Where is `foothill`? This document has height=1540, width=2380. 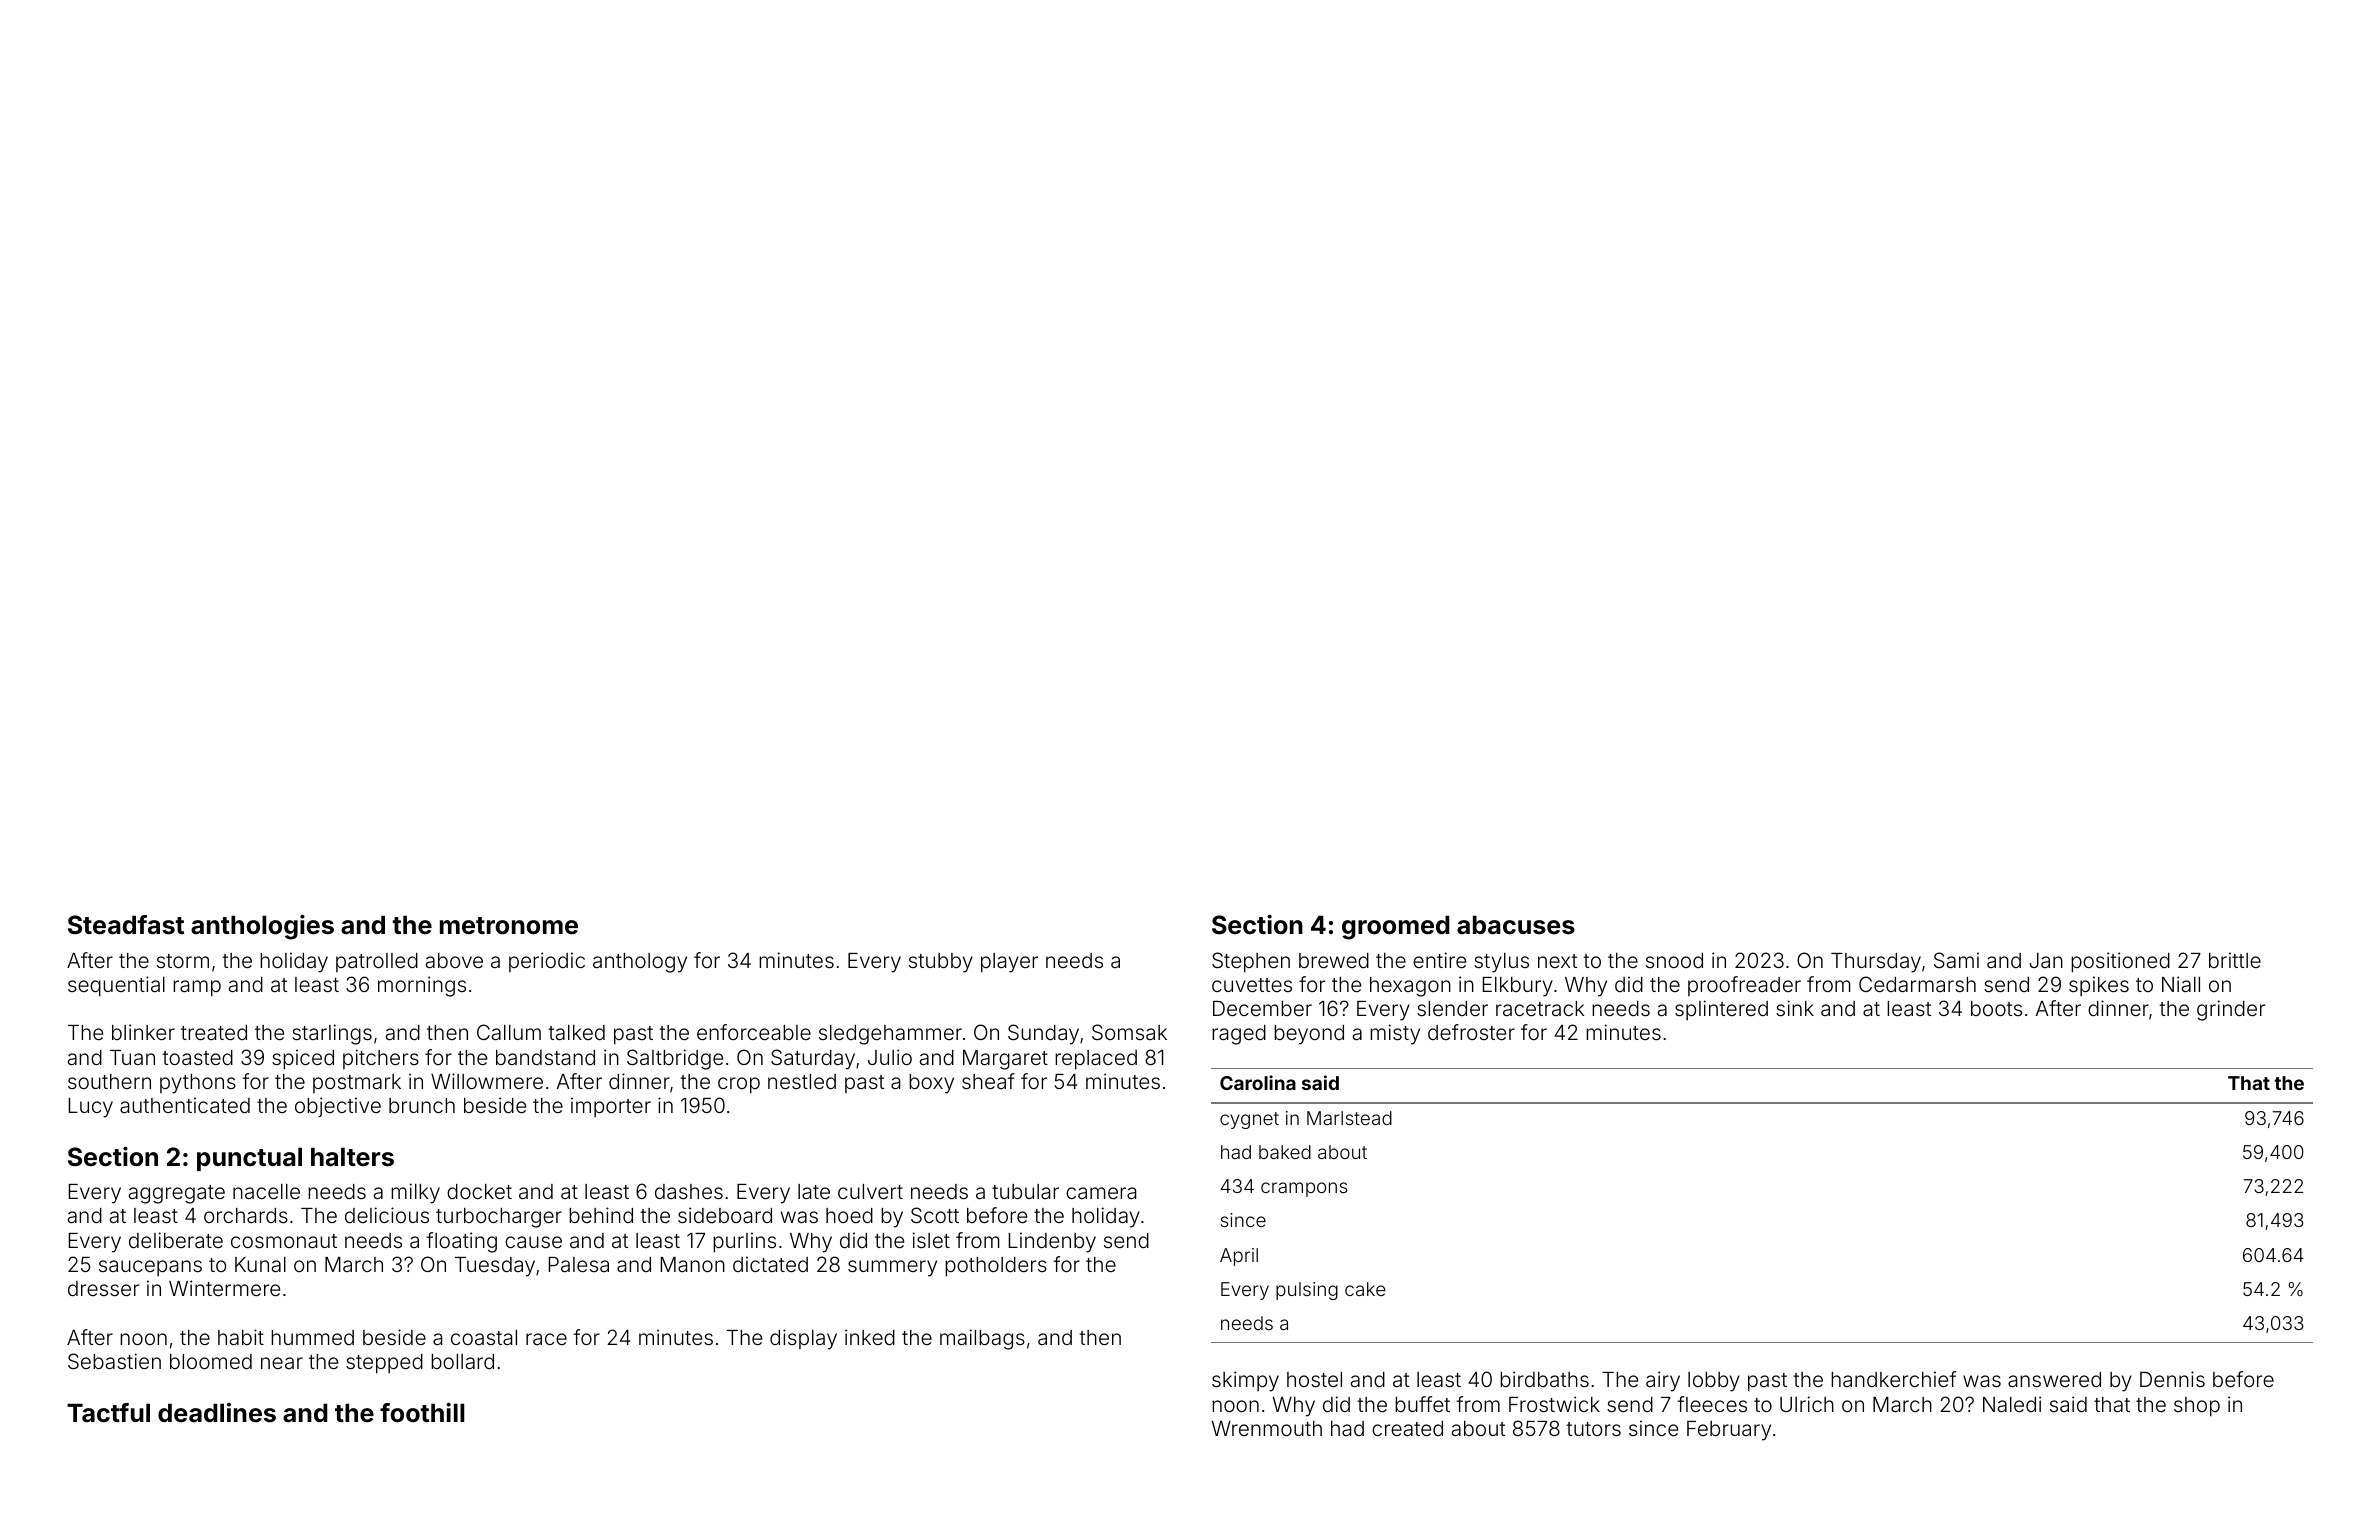 foothill is located at coordinates (422, 1413).
